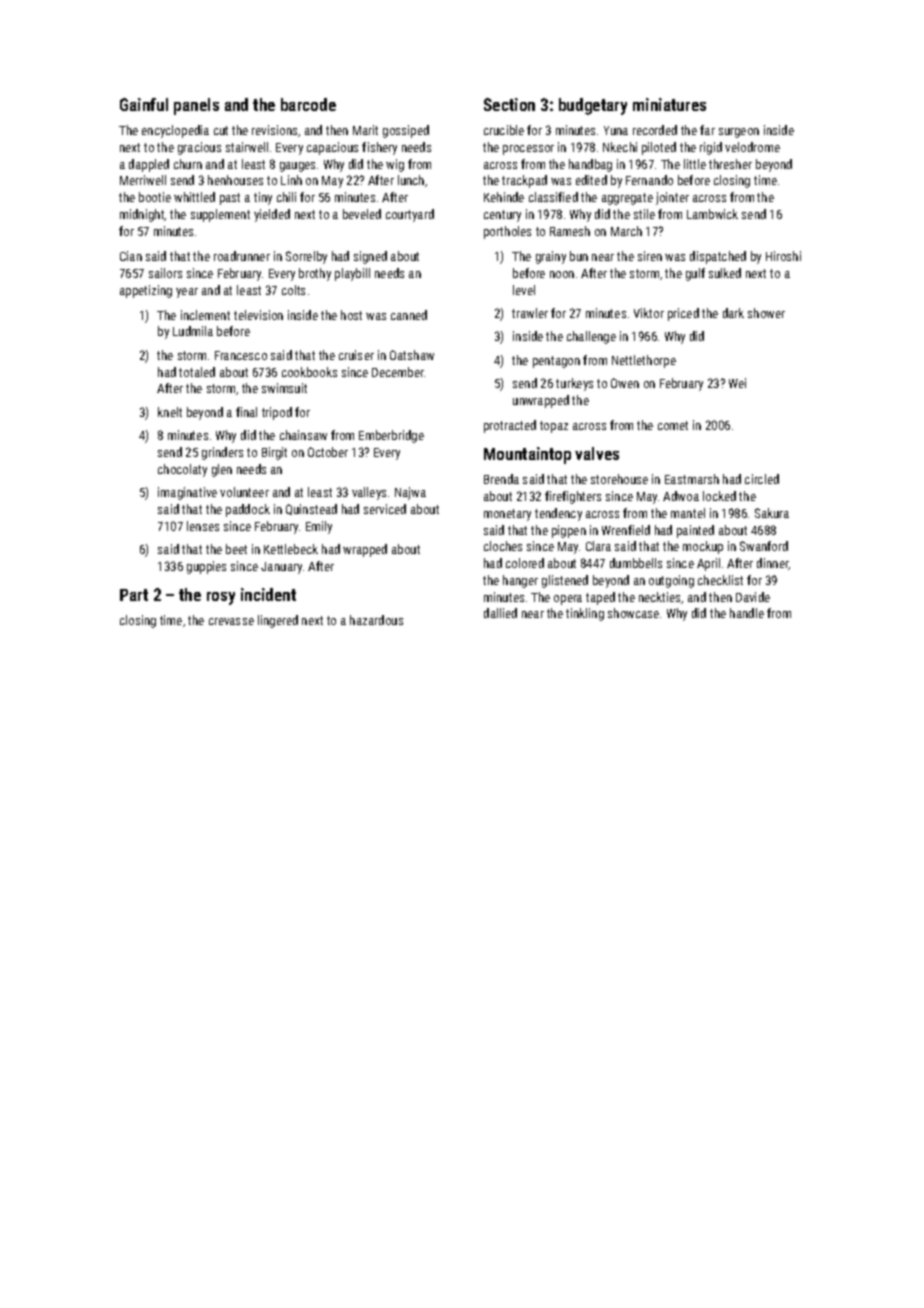 Image resolution: width=924 pixels, height=1308 pixels. Describe the element at coordinates (308, 104) in the screenshot. I see `barcode` at that location.
